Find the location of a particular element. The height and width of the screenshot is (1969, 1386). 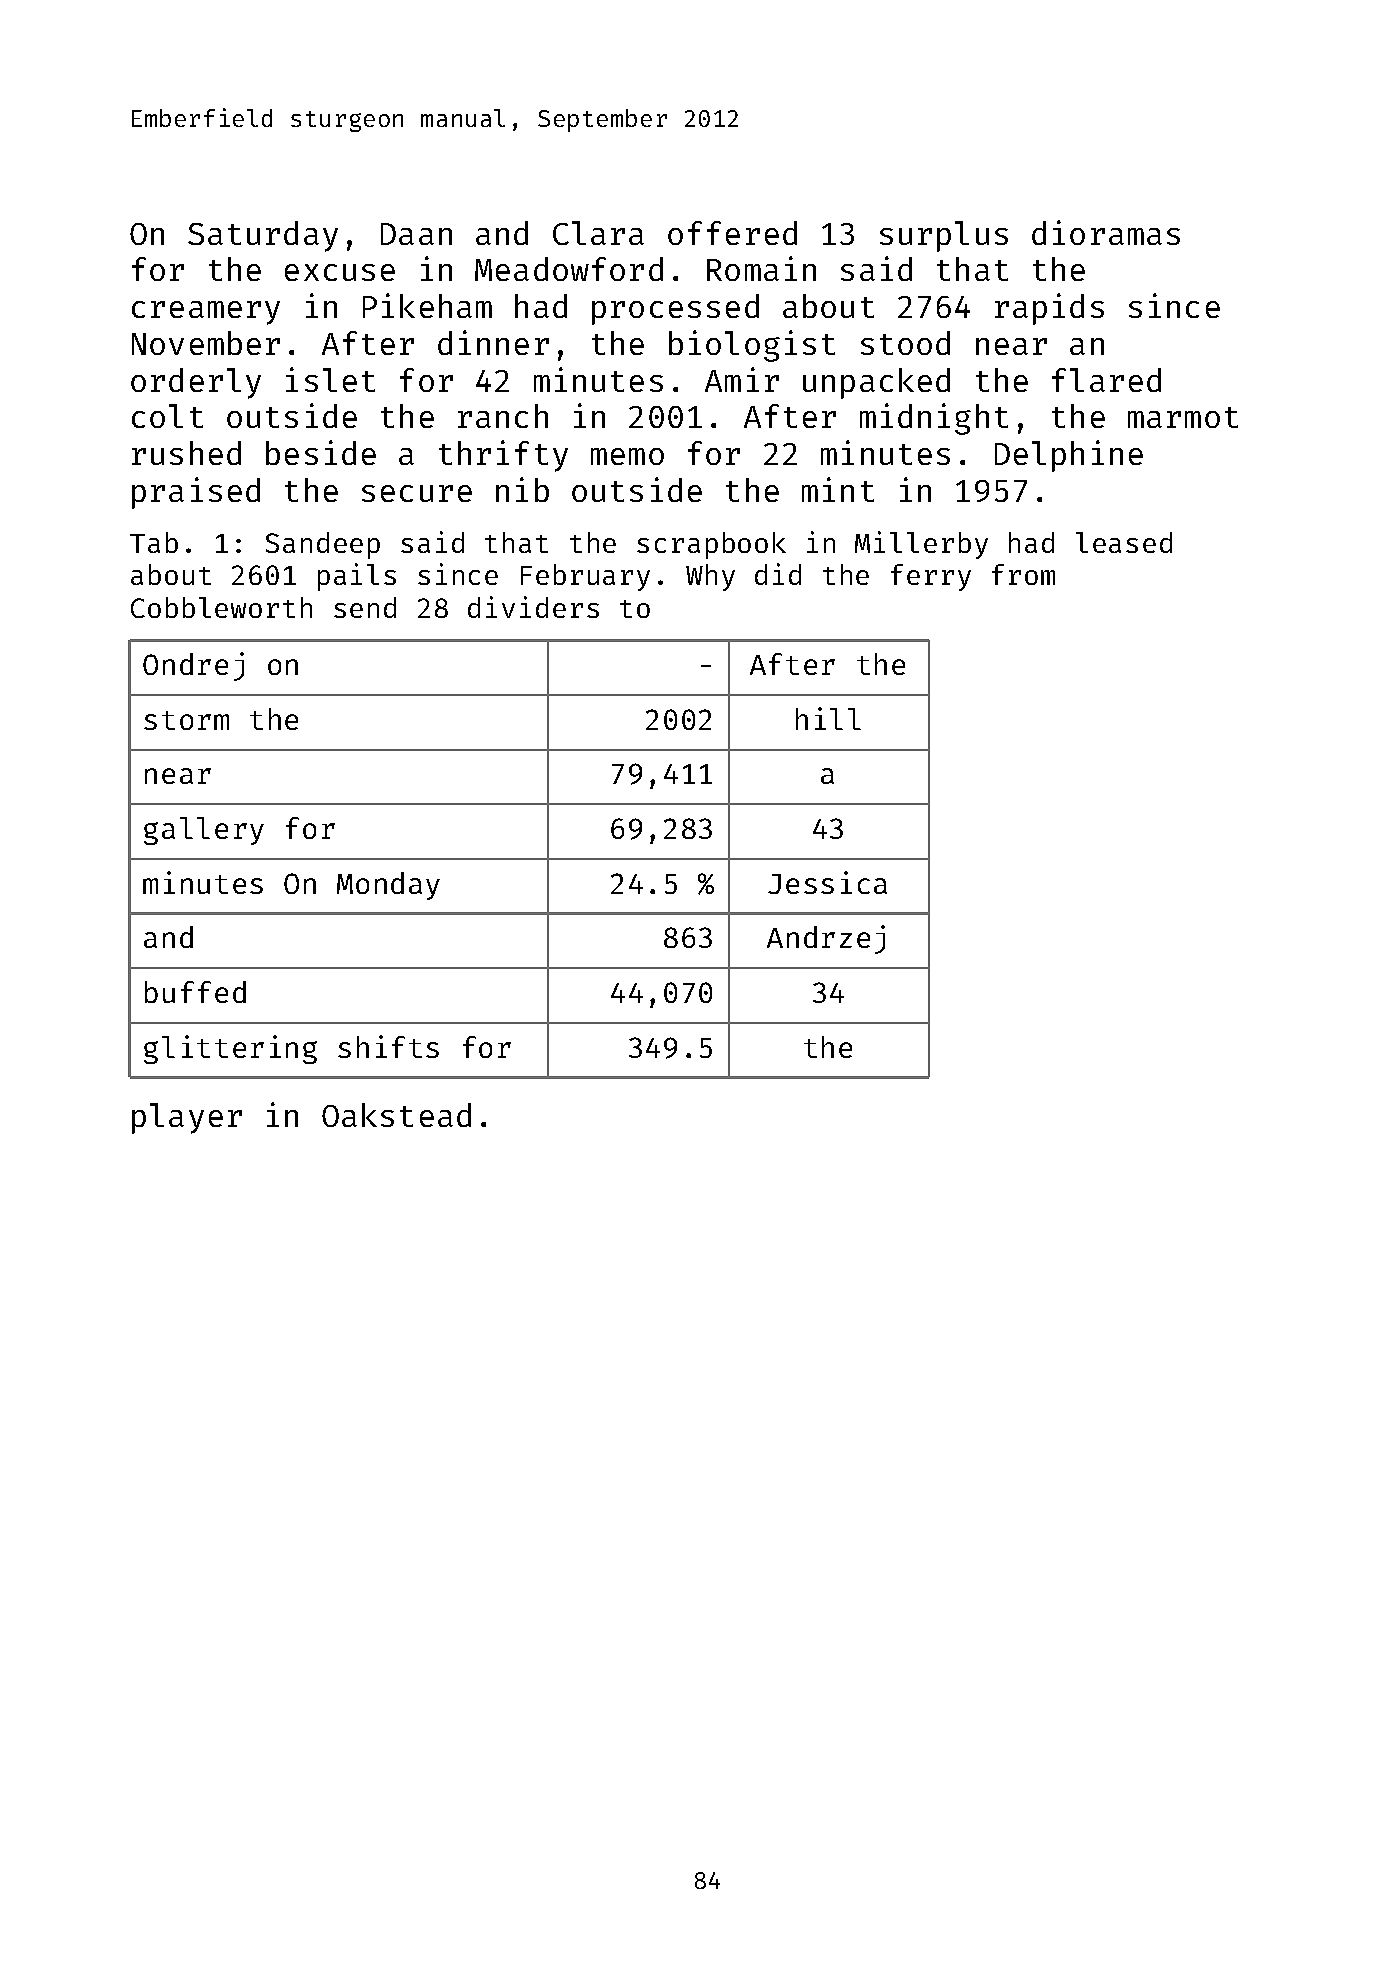

surplus is located at coordinates (944, 236).
